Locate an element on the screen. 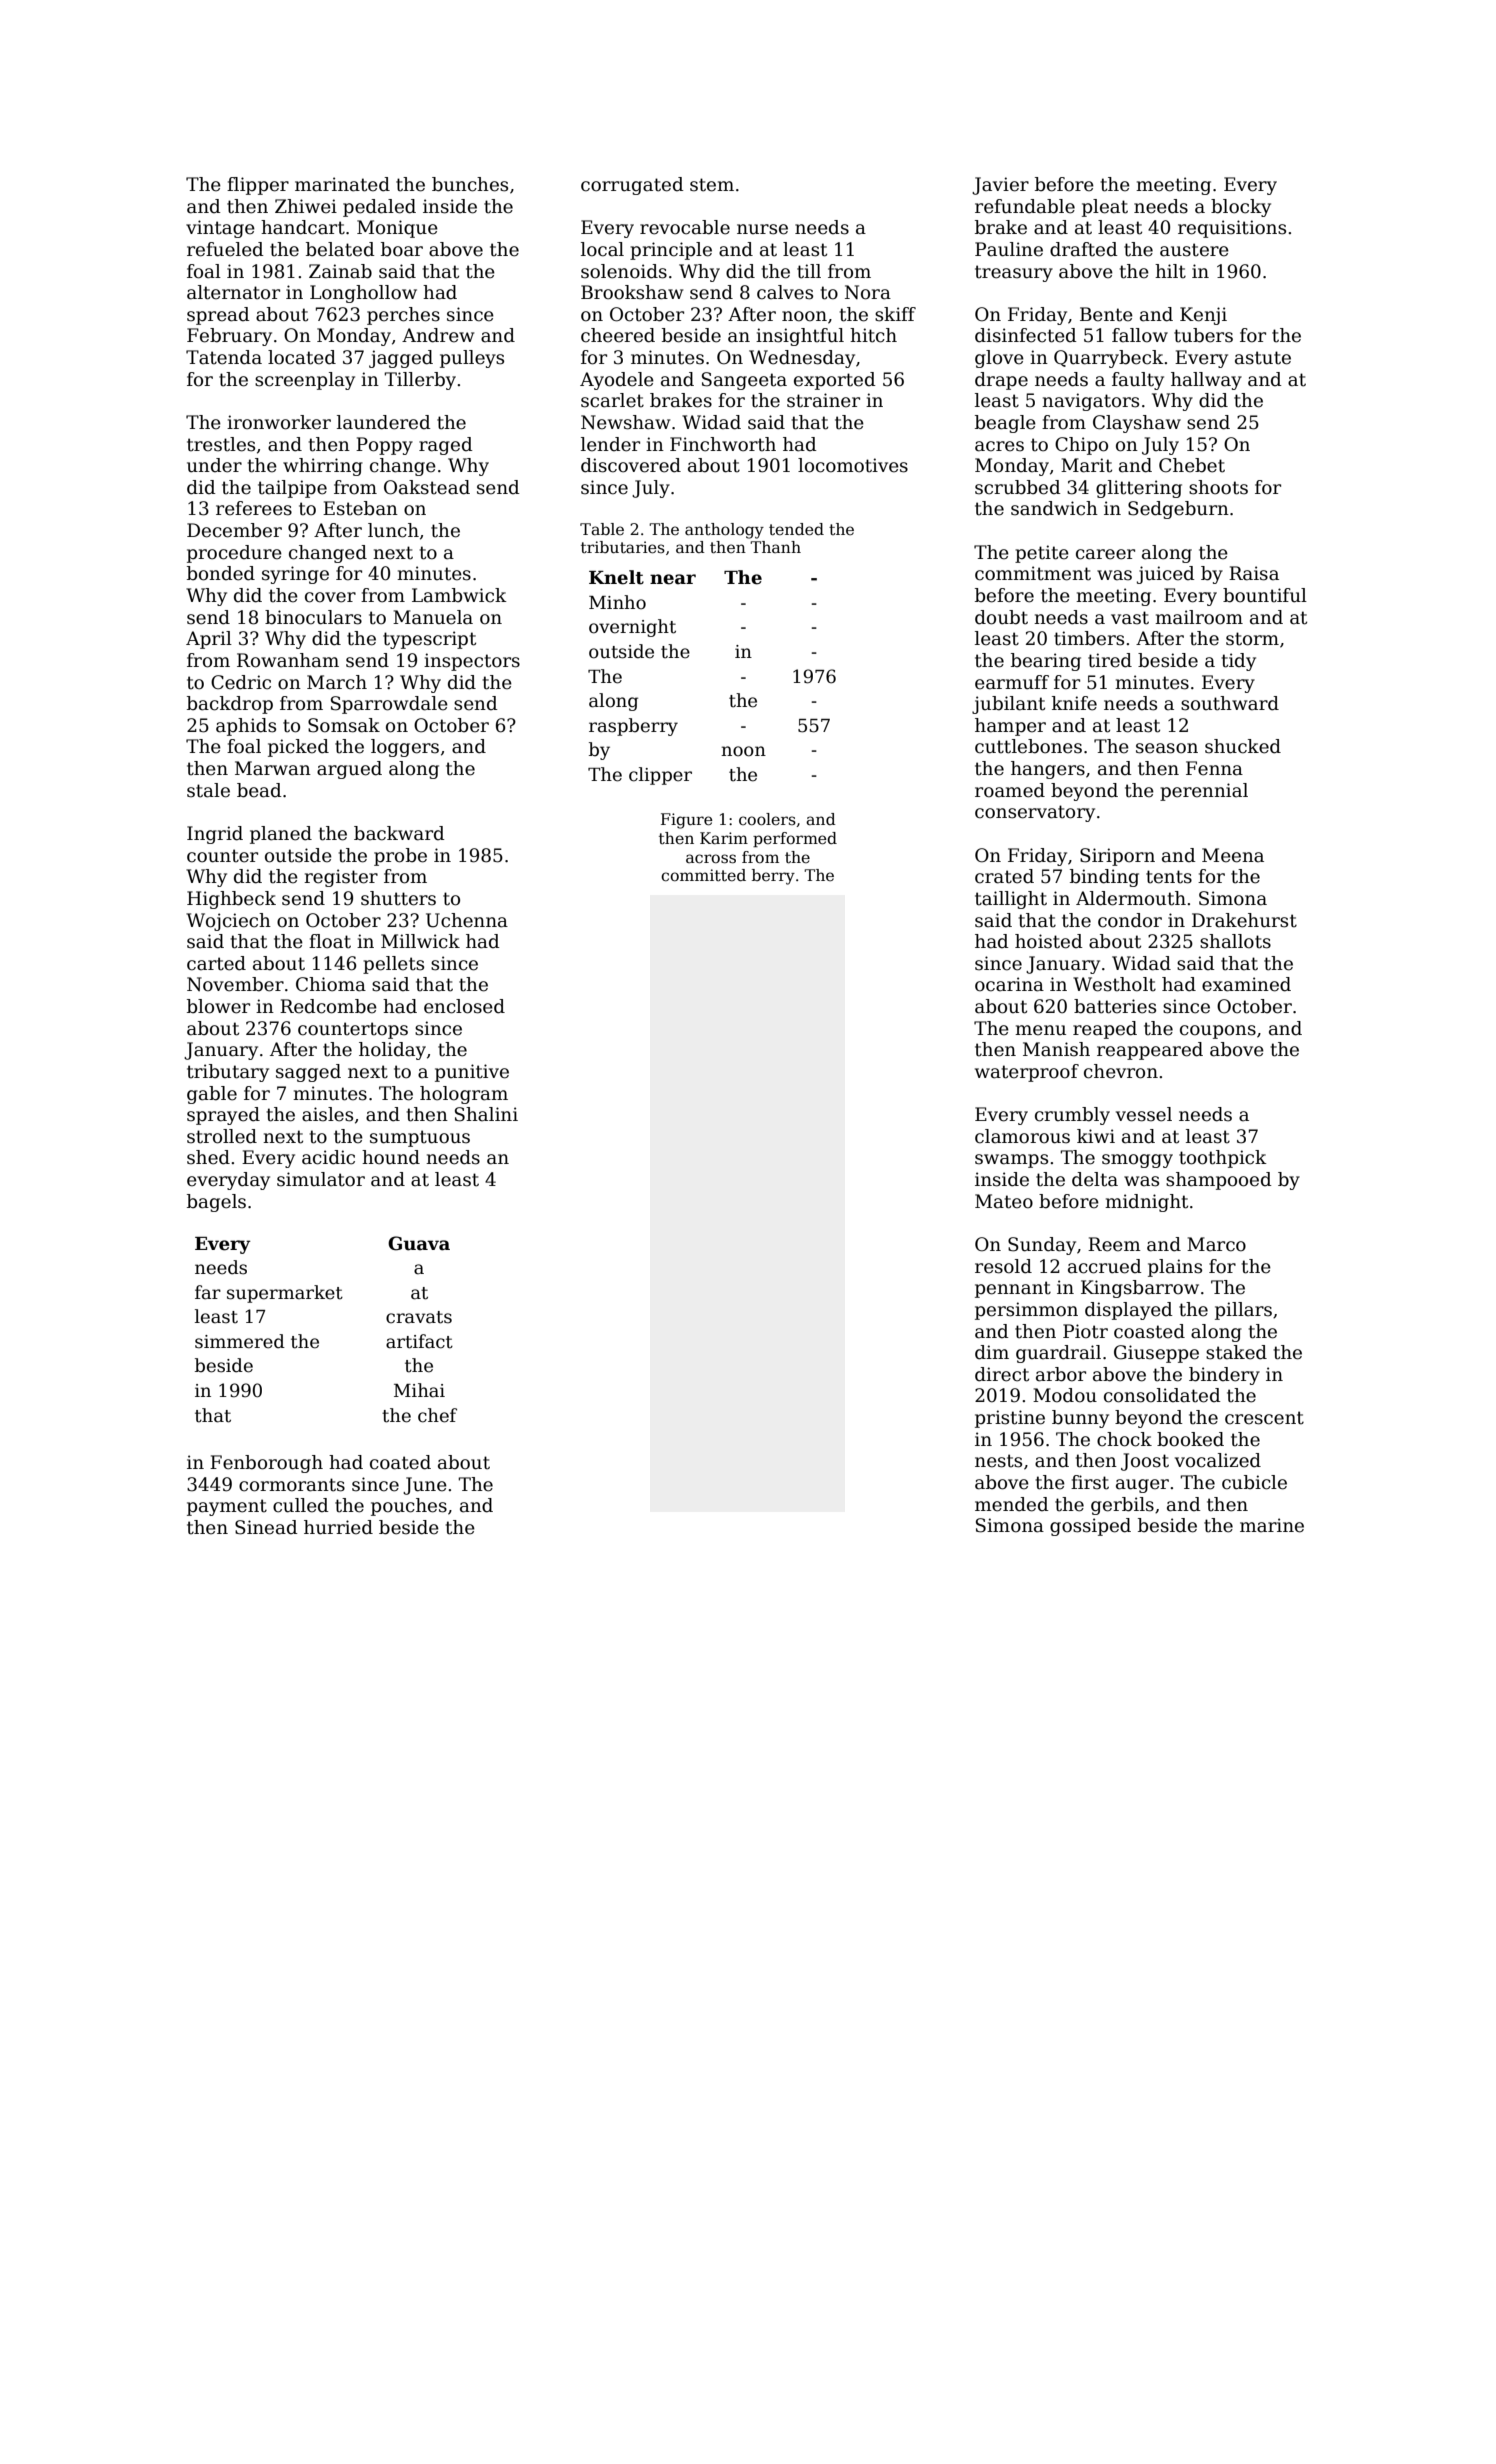 The height and width of the screenshot is (2464, 1496). punitive is located at coordinates (472, 1073).
